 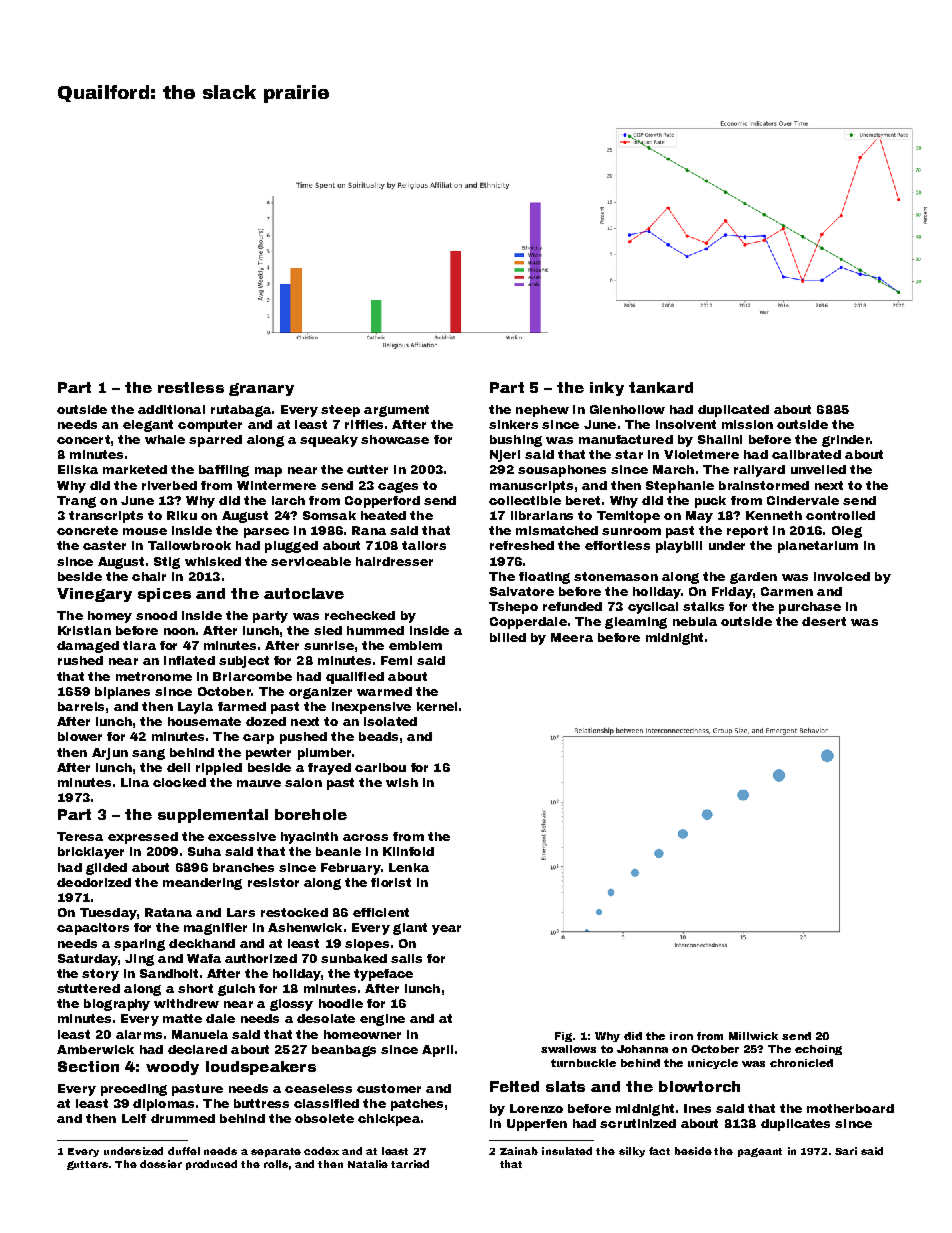 I want to click on Meera, so click(x=572, y=637).
